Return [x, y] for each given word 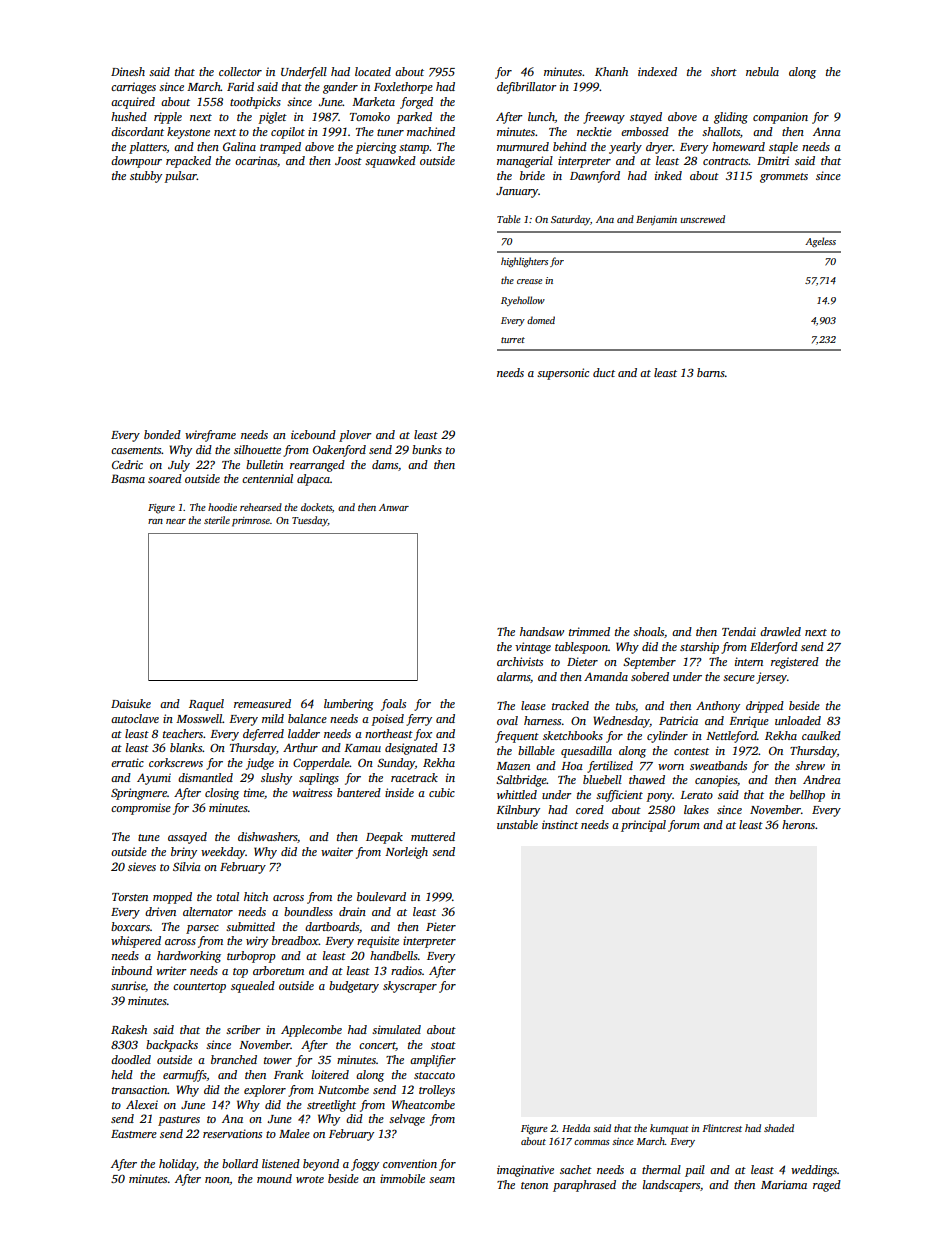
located [373, 71]
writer [171, 970]
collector [240, 71]
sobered [650, 676]
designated [411, 749]
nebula [762, 71]
